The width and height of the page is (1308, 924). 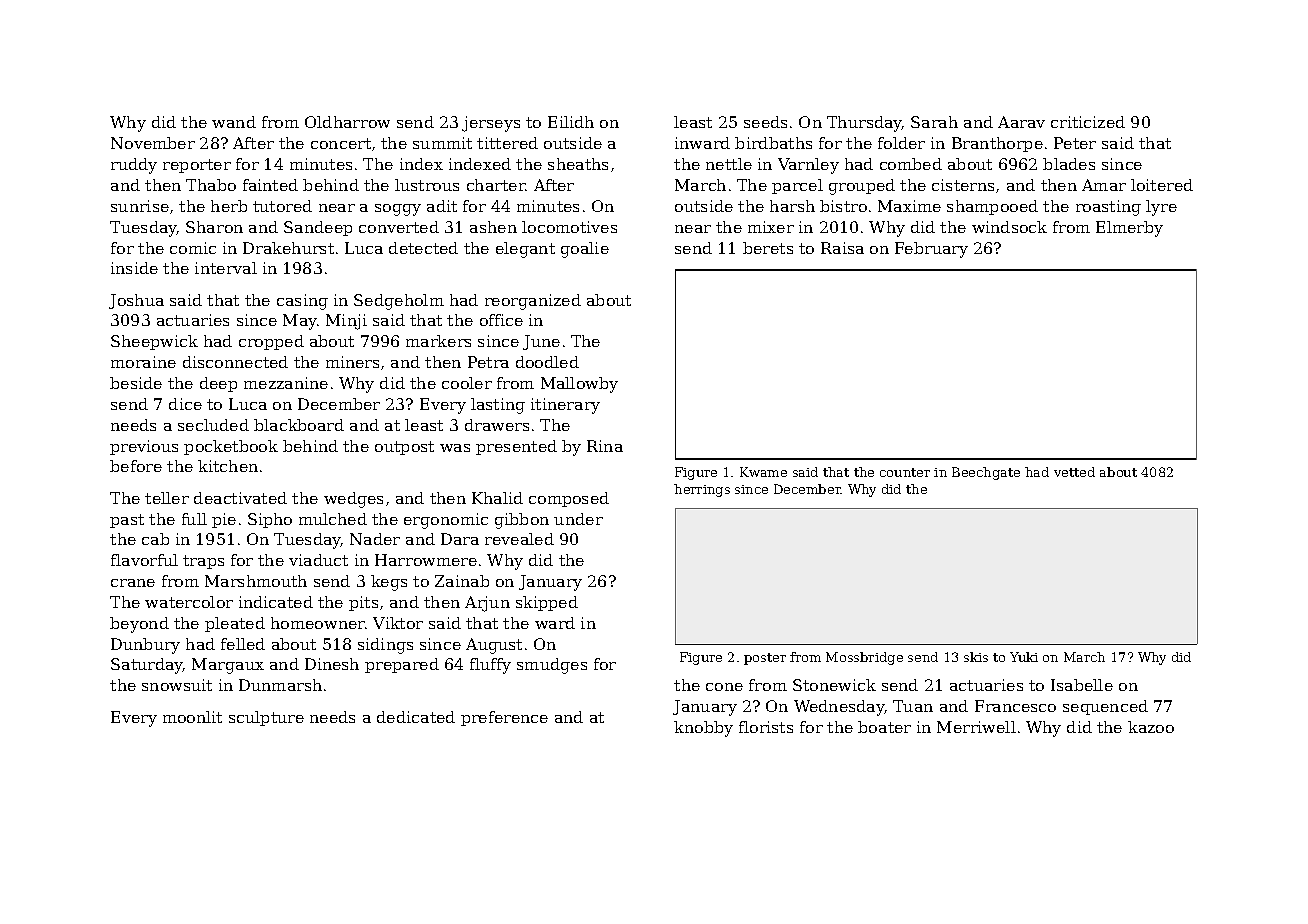 What do you see at coordinates (270, 185) in the page?
I see `fainted` at bounding box center [270, 185].
